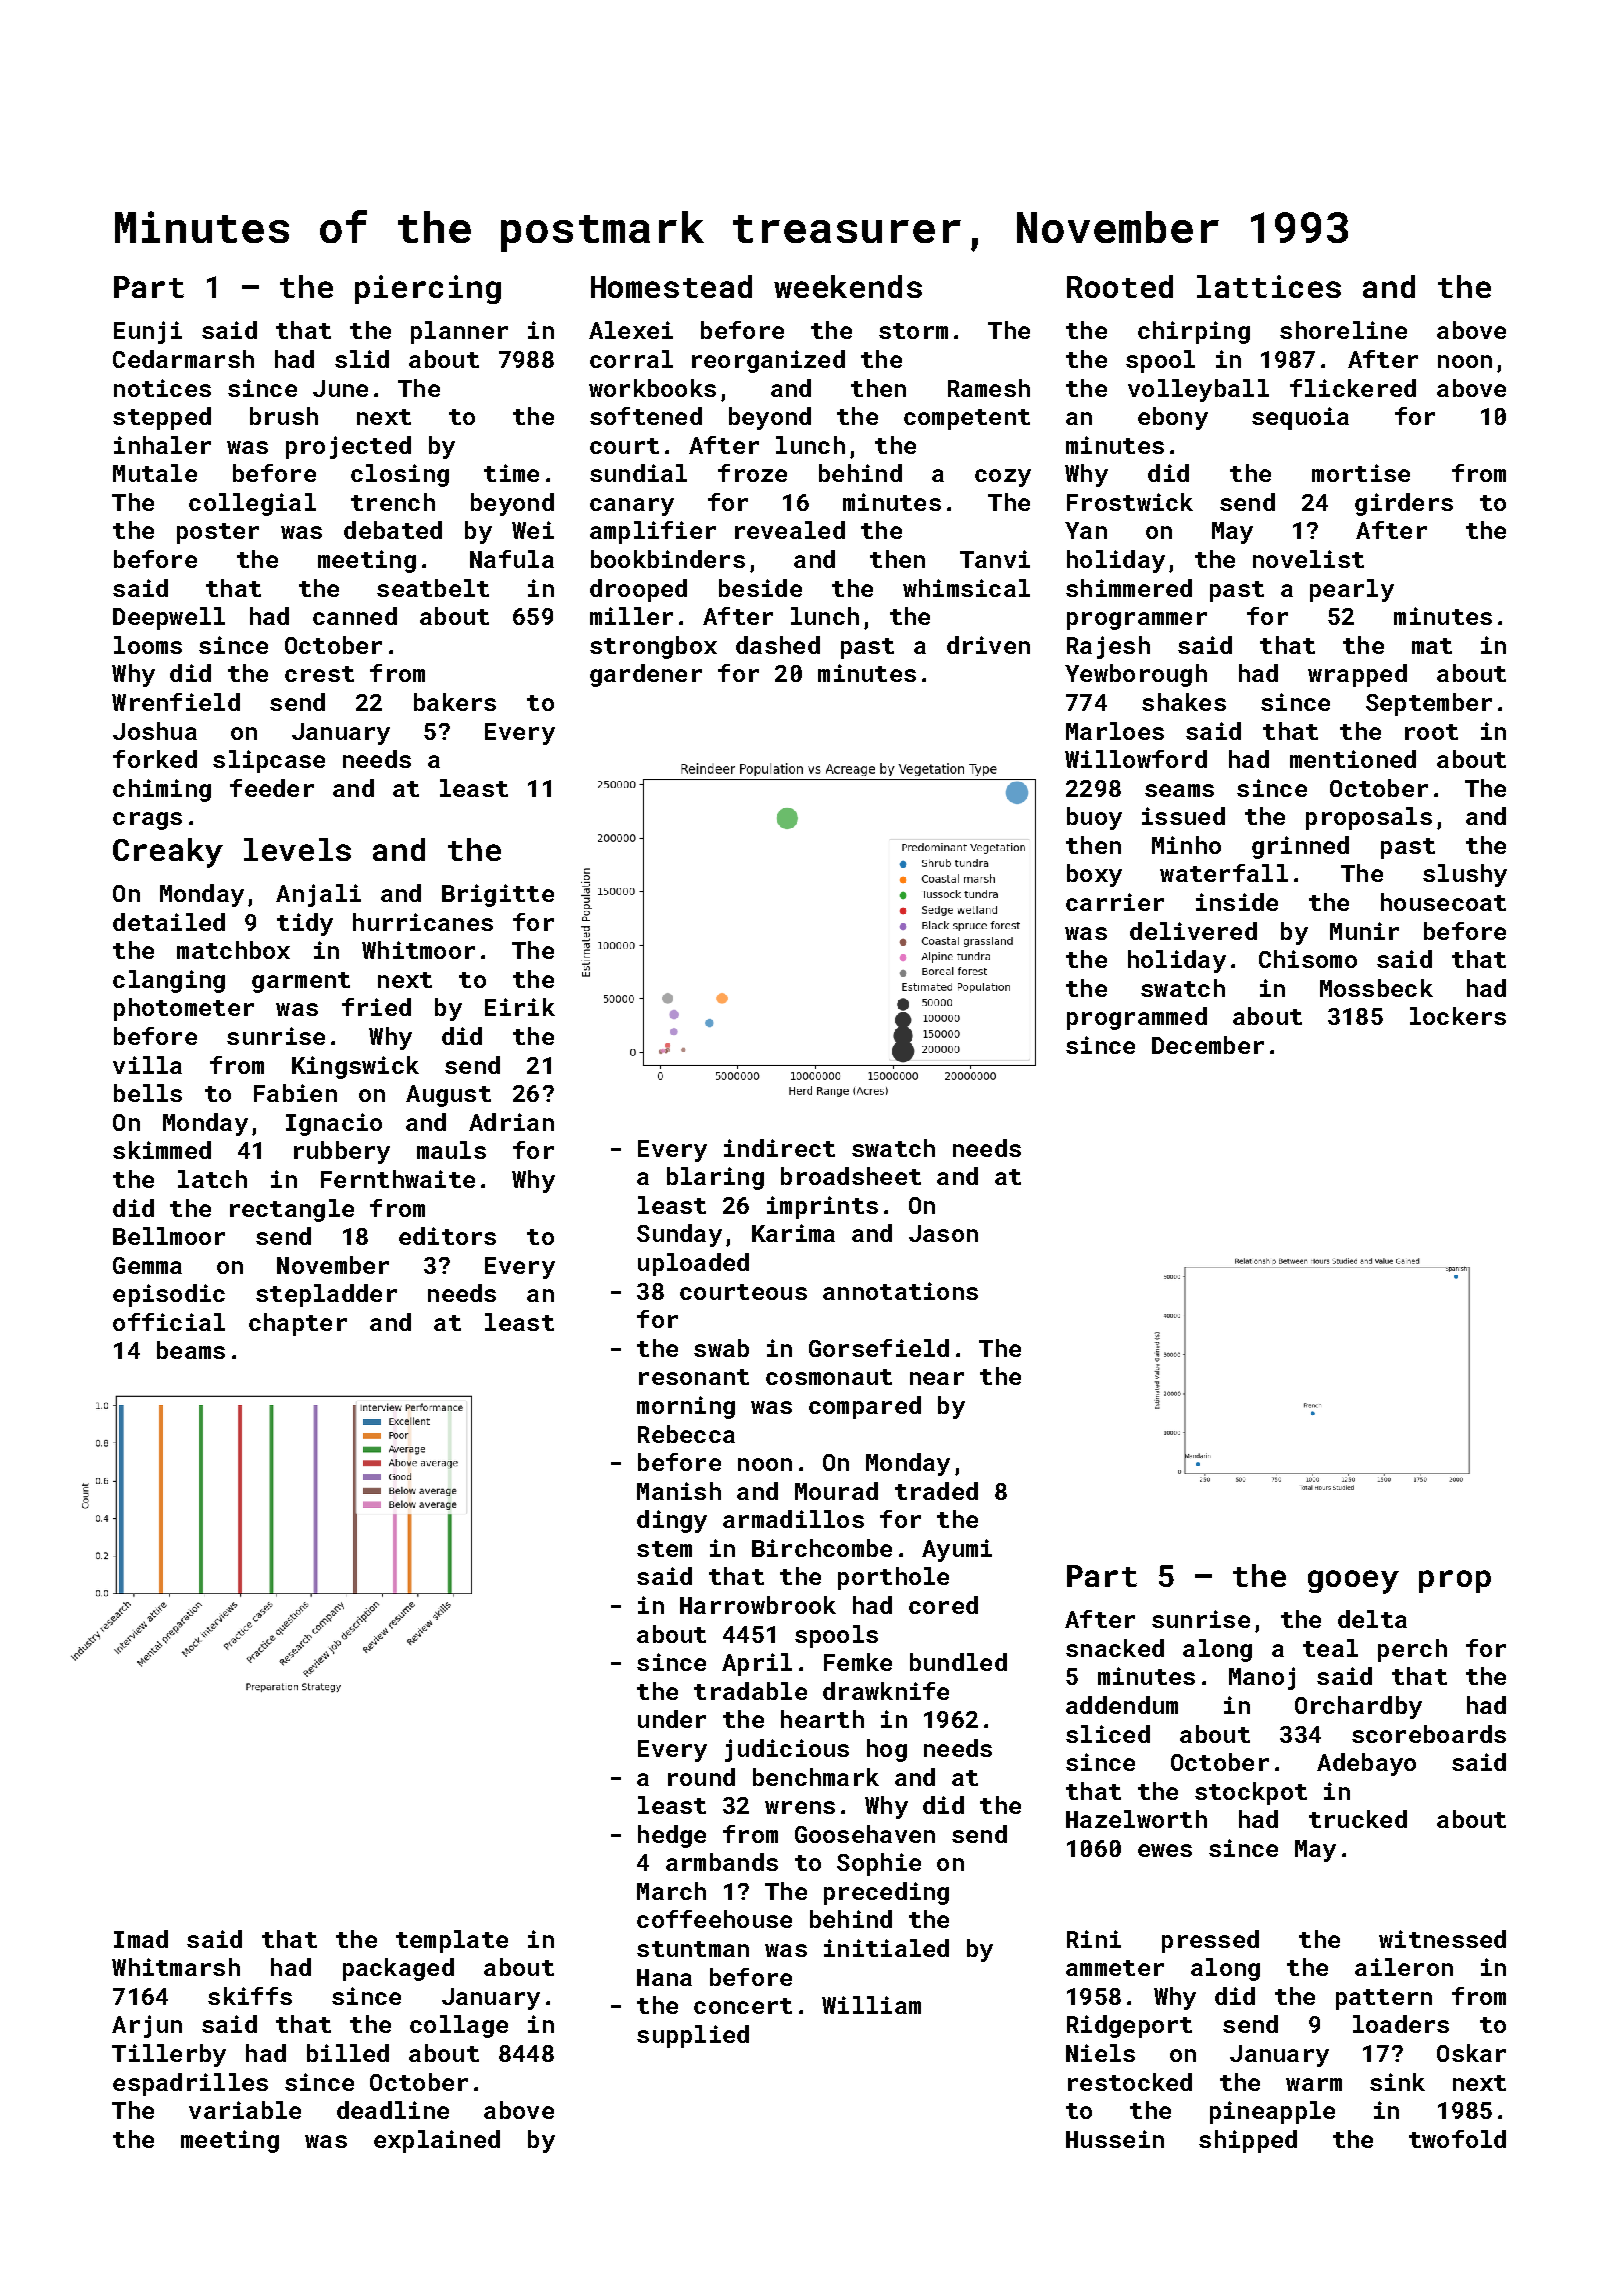  Describe the element at coordinates (433, 588) in the screenshot. I see `seatbelt` at that location.
